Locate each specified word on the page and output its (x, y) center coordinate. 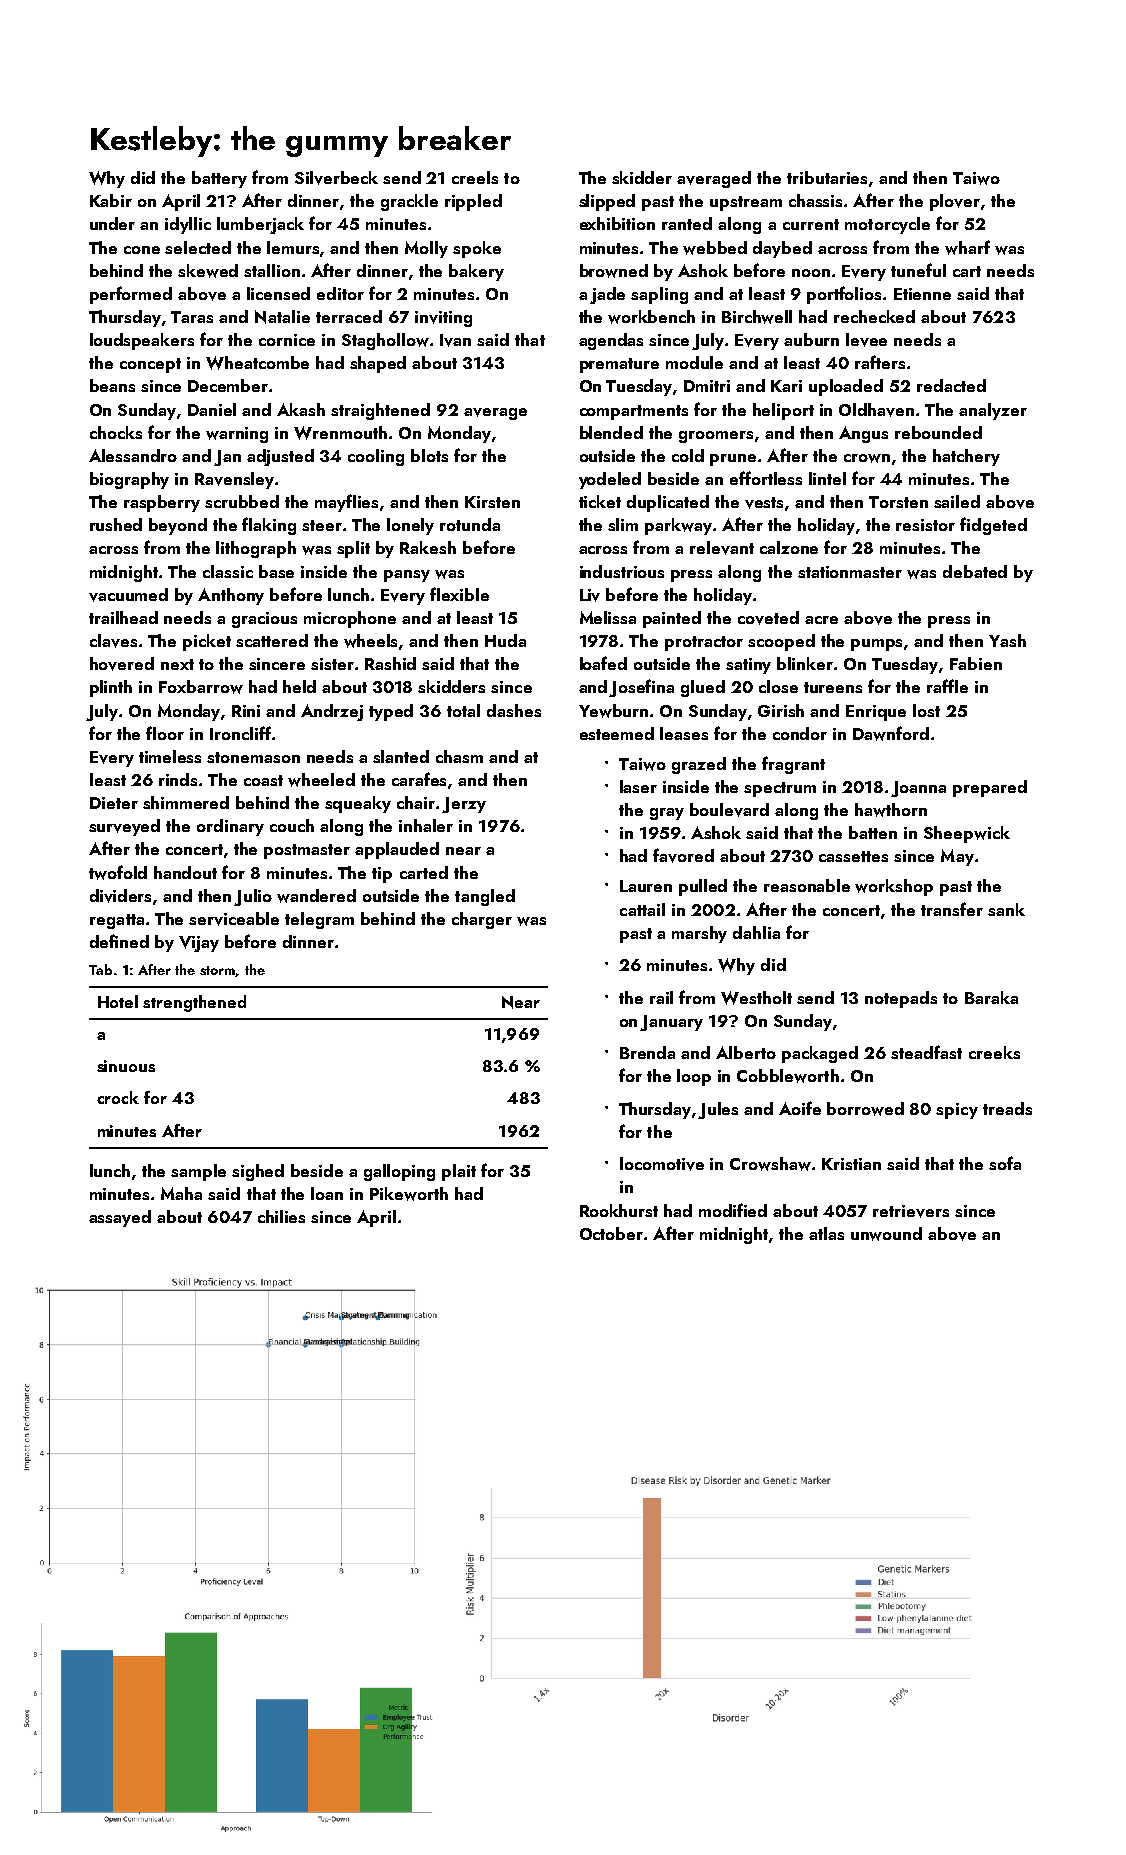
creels (475, 177)
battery (219, 179)
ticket (600, 501)
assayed (120, 1218)
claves (113, 641)
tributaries (827, 177)
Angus (863, 434)
